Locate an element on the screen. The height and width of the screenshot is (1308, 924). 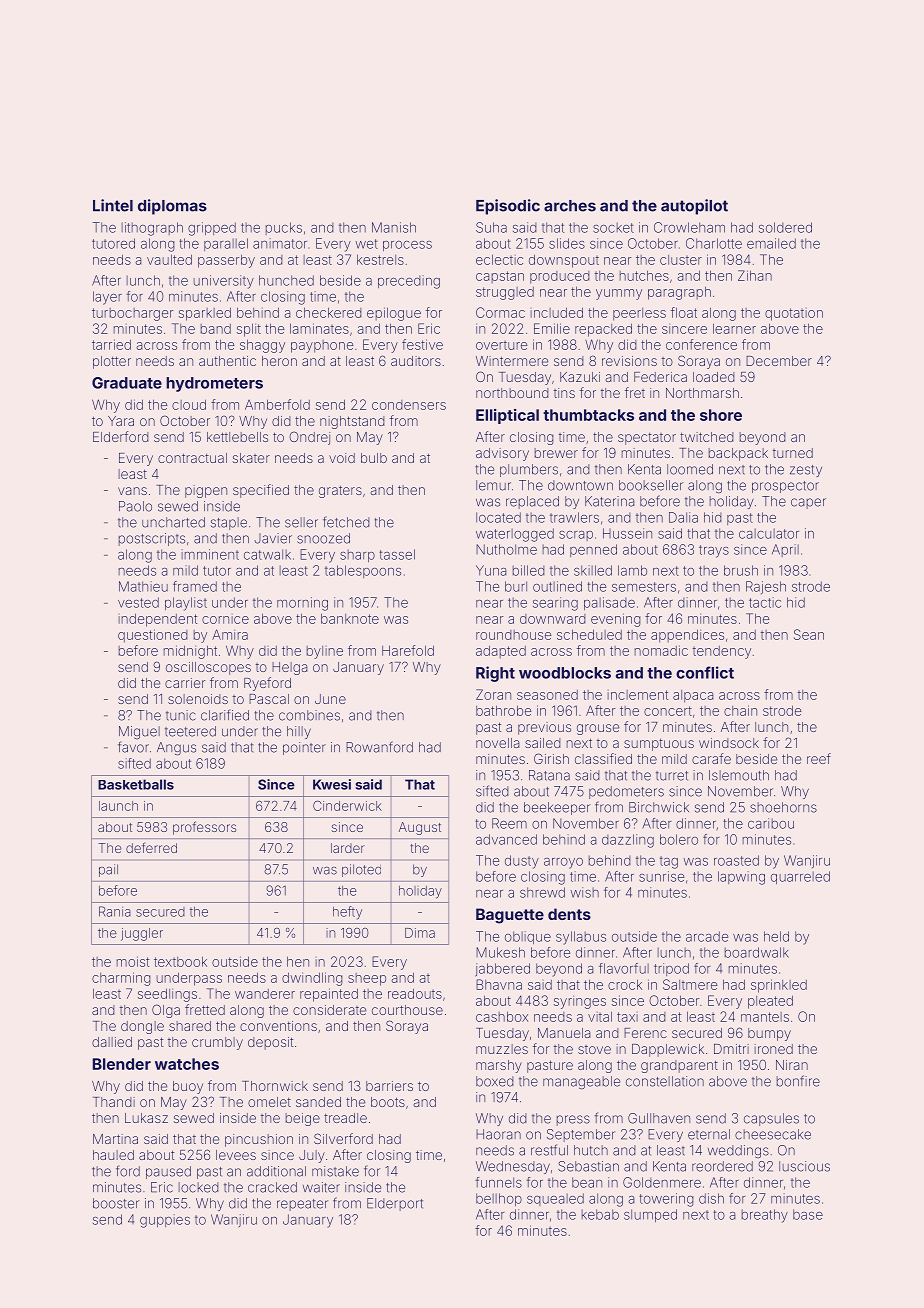
crumbly is located at coordinates (217, 1043).
